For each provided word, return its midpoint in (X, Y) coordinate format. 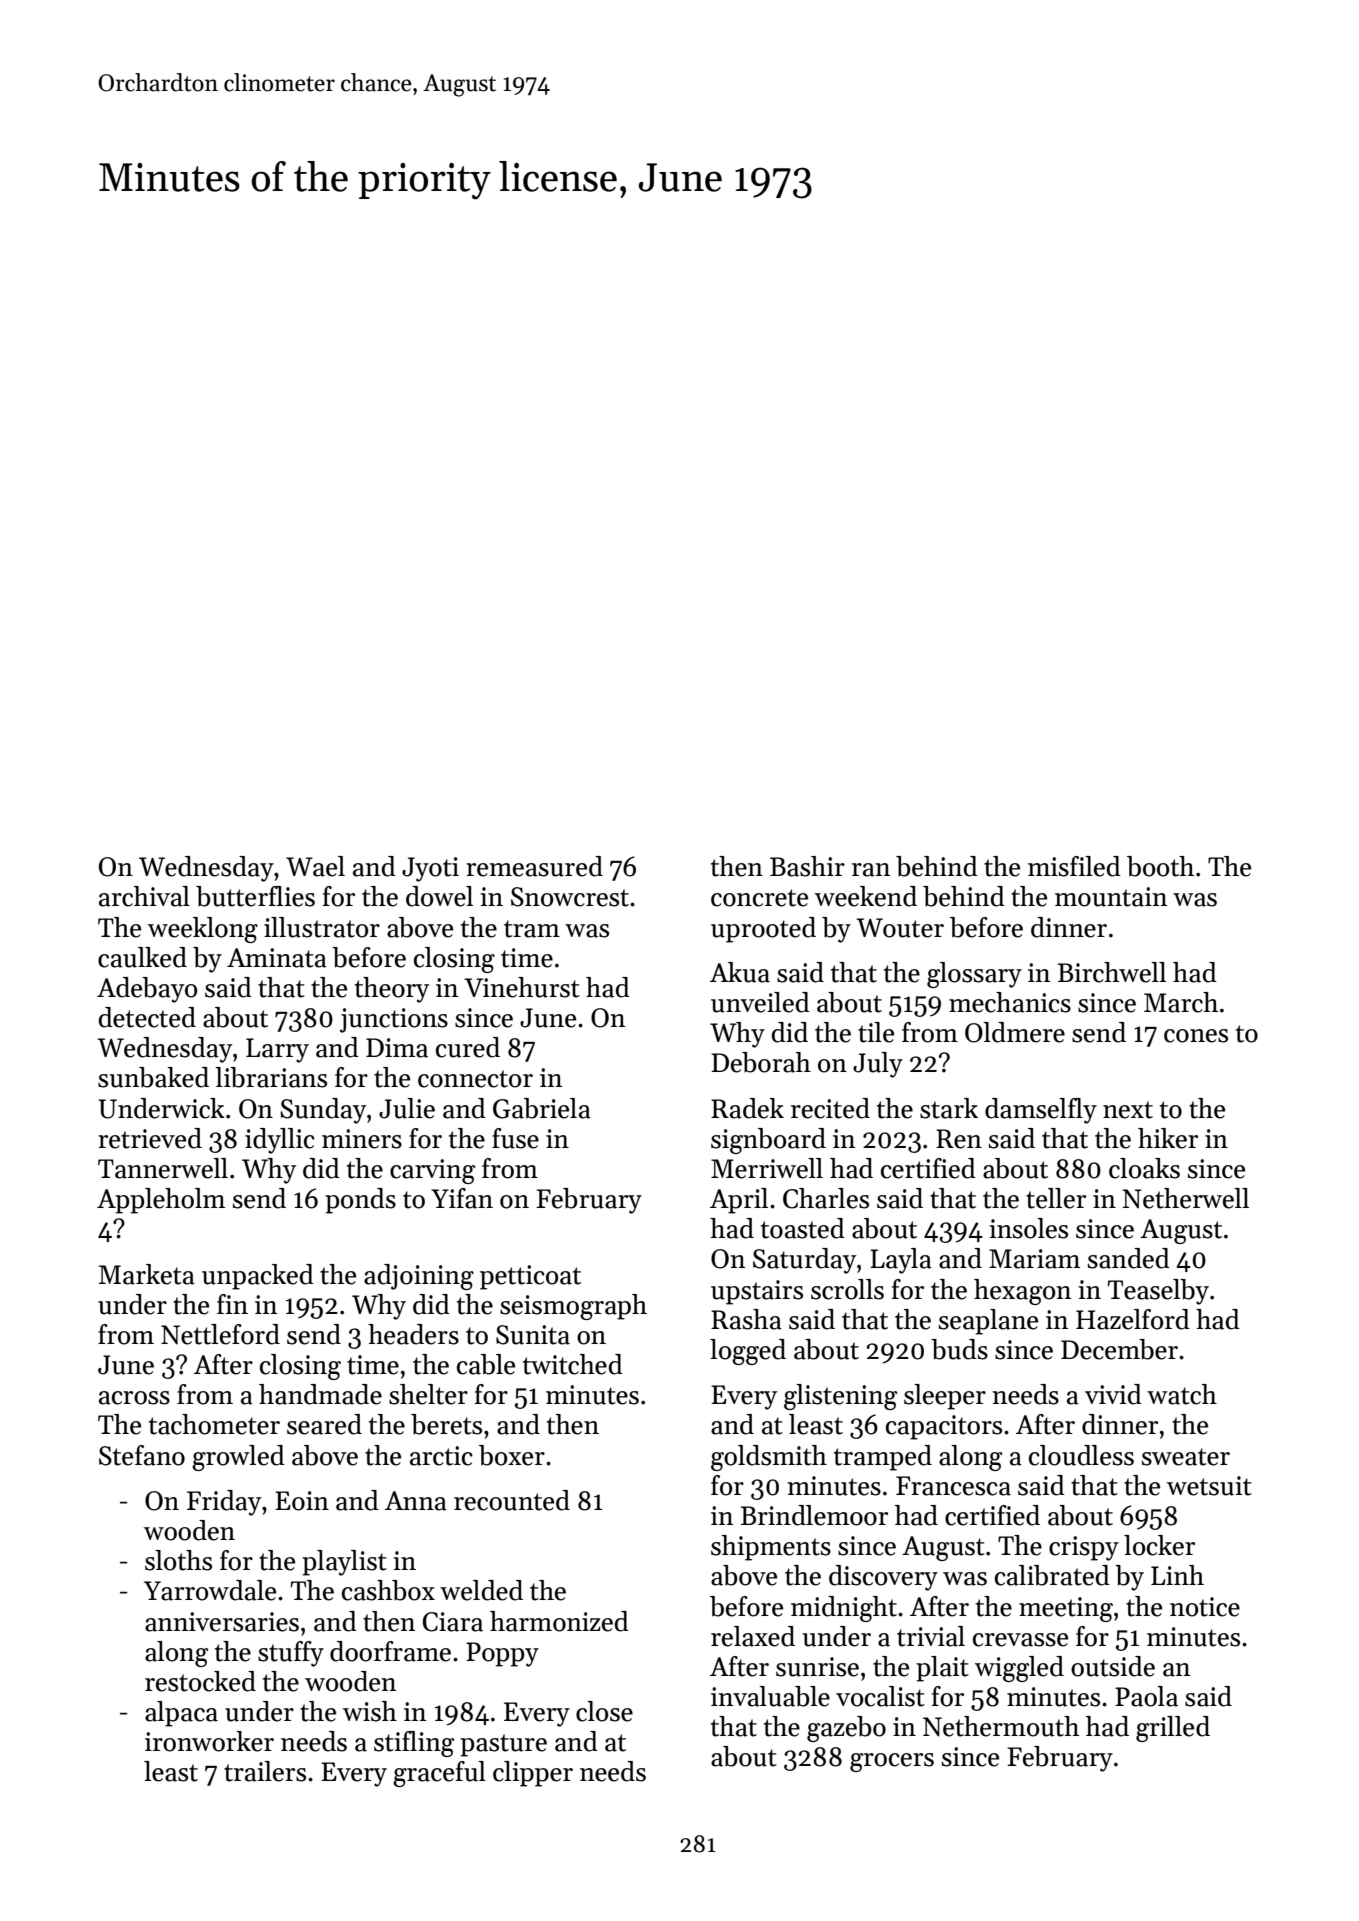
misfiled (1074, 866)
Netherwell (1185, 1198)
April (739, 1201)
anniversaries (222, 1622)
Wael (315, 866)
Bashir (807, 866)
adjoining (419, 1277)
